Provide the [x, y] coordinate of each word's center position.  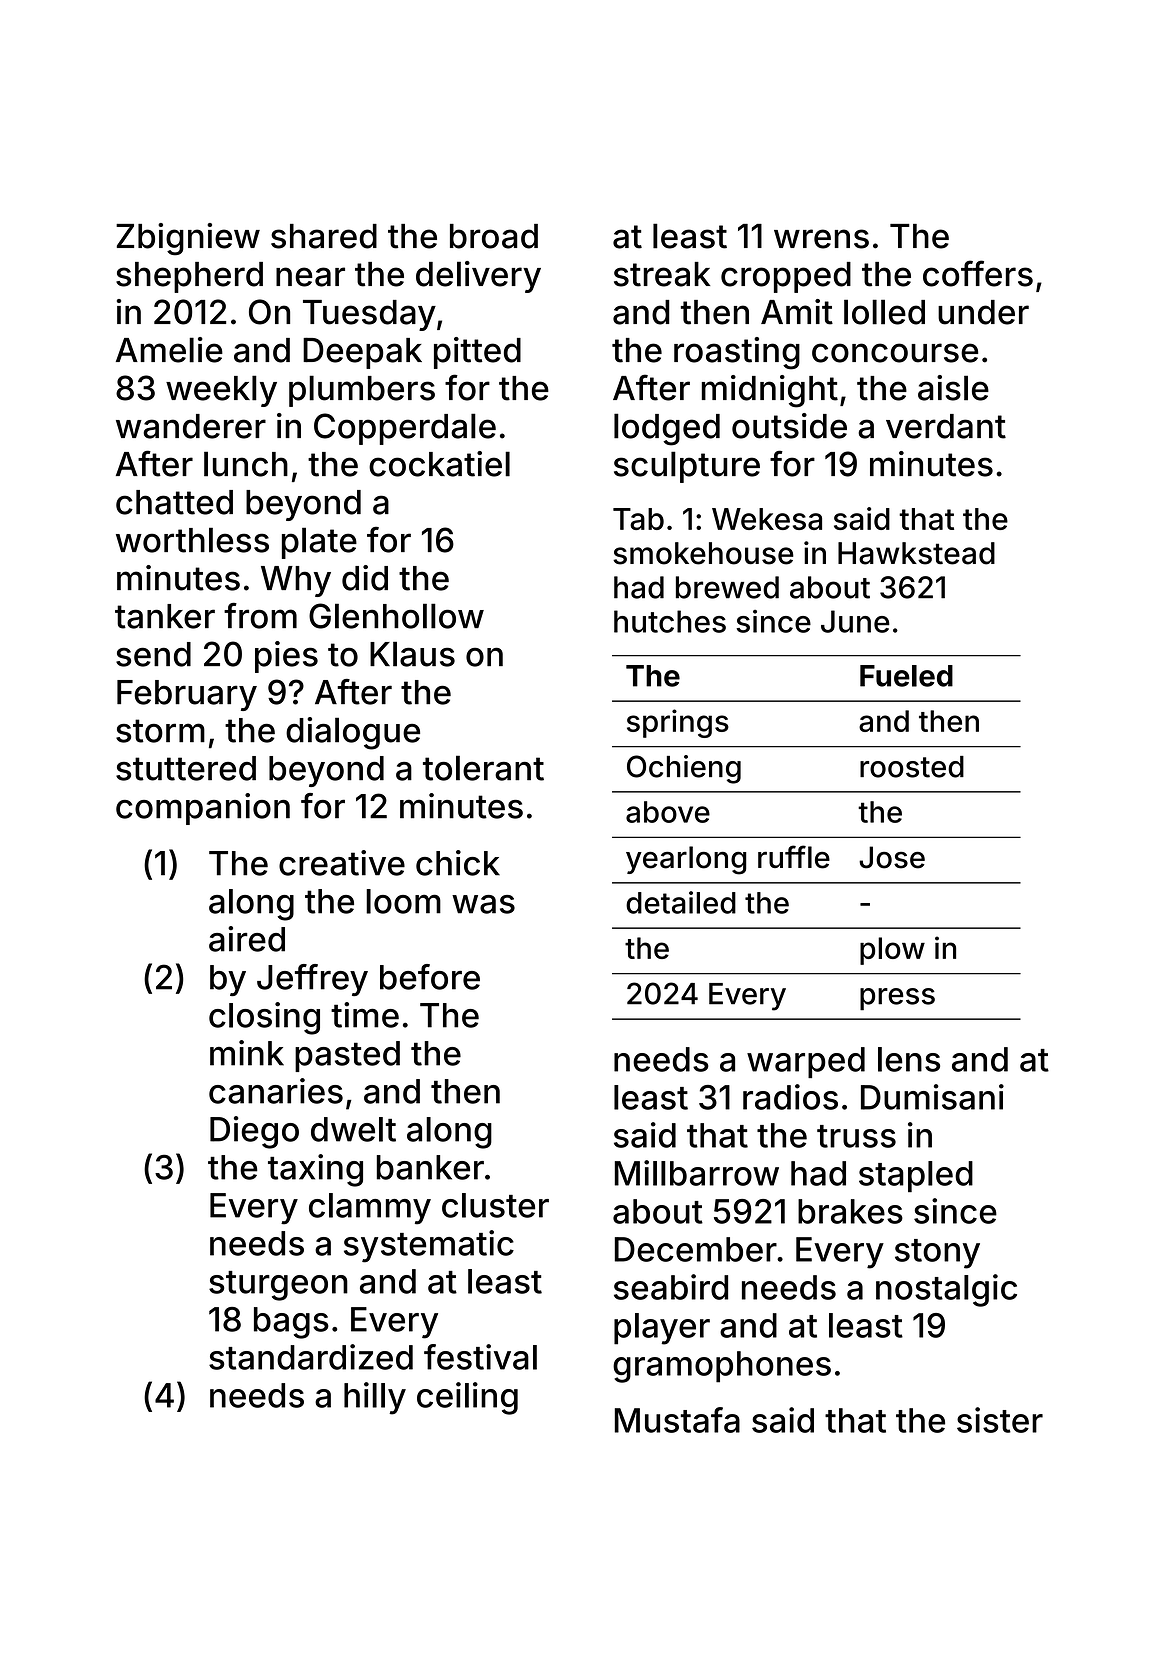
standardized [311, 1357]
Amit [797, 312]
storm [160, 731]
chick [458, 863]
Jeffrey [312, 980]
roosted [912, 767]
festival [480, 1357]
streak [662, 274]
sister [1000, 1420]
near [310, 277]
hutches [670, 621]
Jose [892, 857]
